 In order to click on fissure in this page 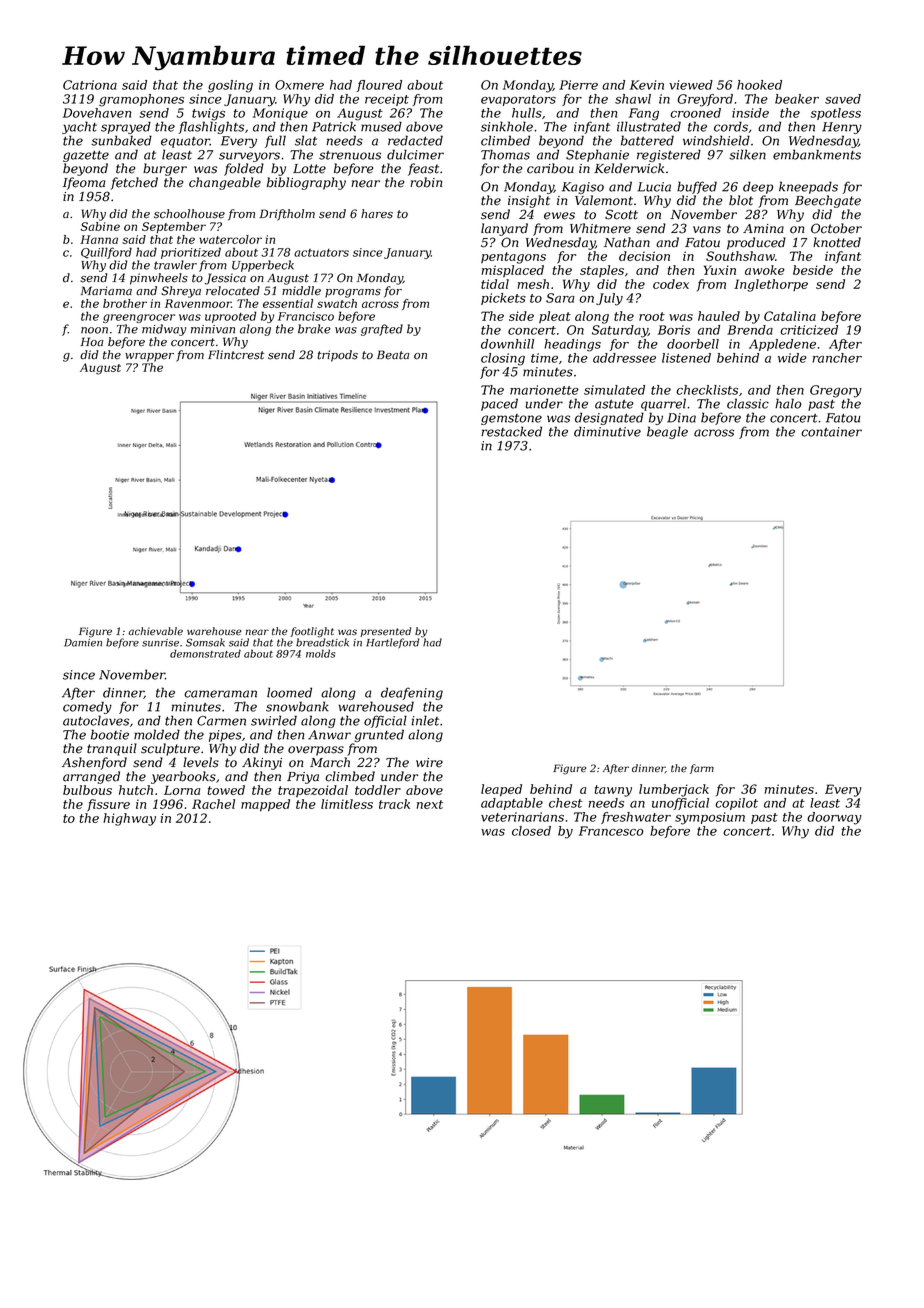, I will do `click(108, 805)`.
